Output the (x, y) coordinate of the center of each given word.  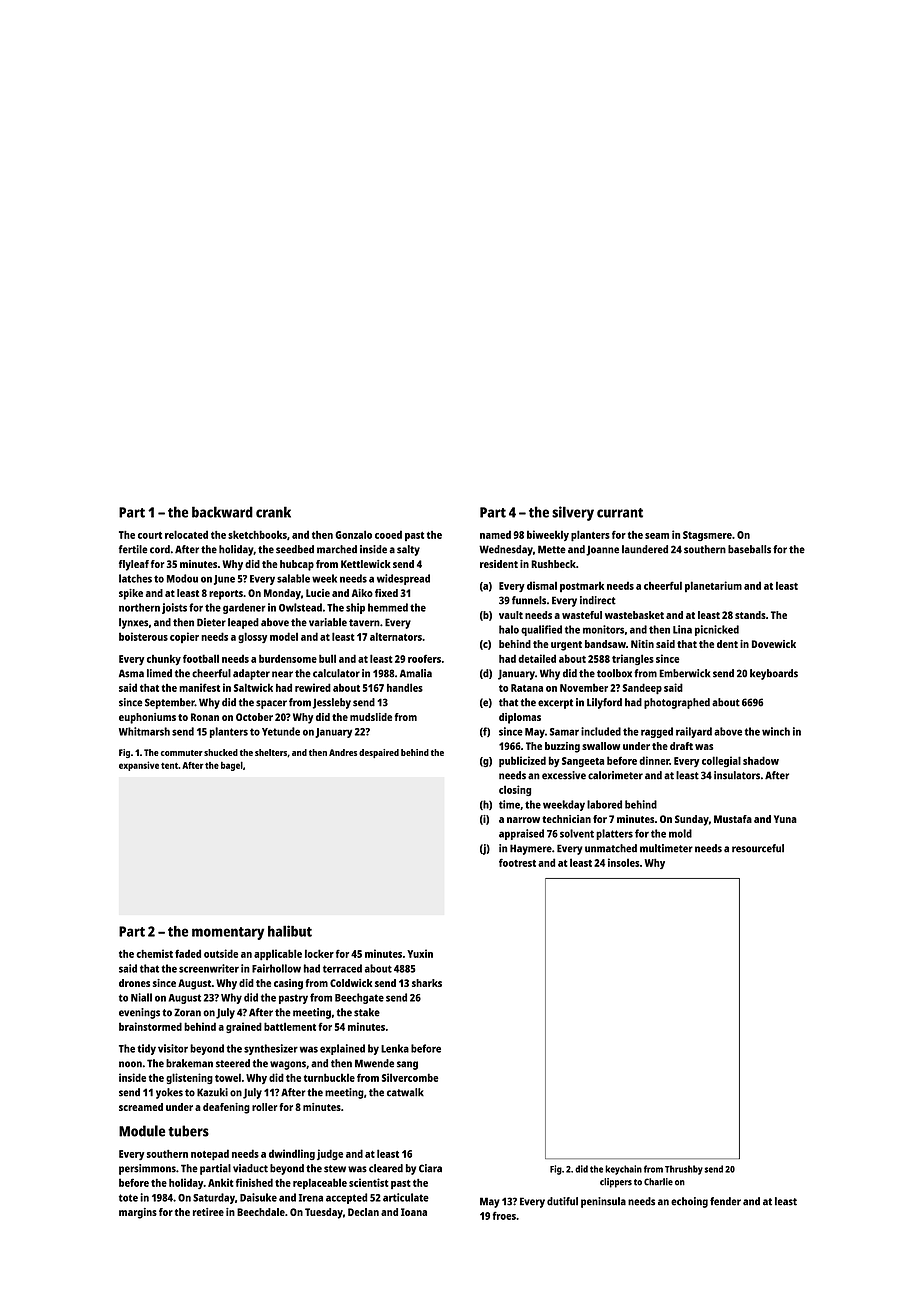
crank (273, 512)
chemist (154, 953)
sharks (427, 983)
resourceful (758, 848)
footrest (517, 862)
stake (367, 1012)
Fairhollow (276, 968)
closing (515, 790)
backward (222, 512)
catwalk (405, 1092)
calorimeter (615, 775)
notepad (210, 1154)
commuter (182, 753)
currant (620, 513)
